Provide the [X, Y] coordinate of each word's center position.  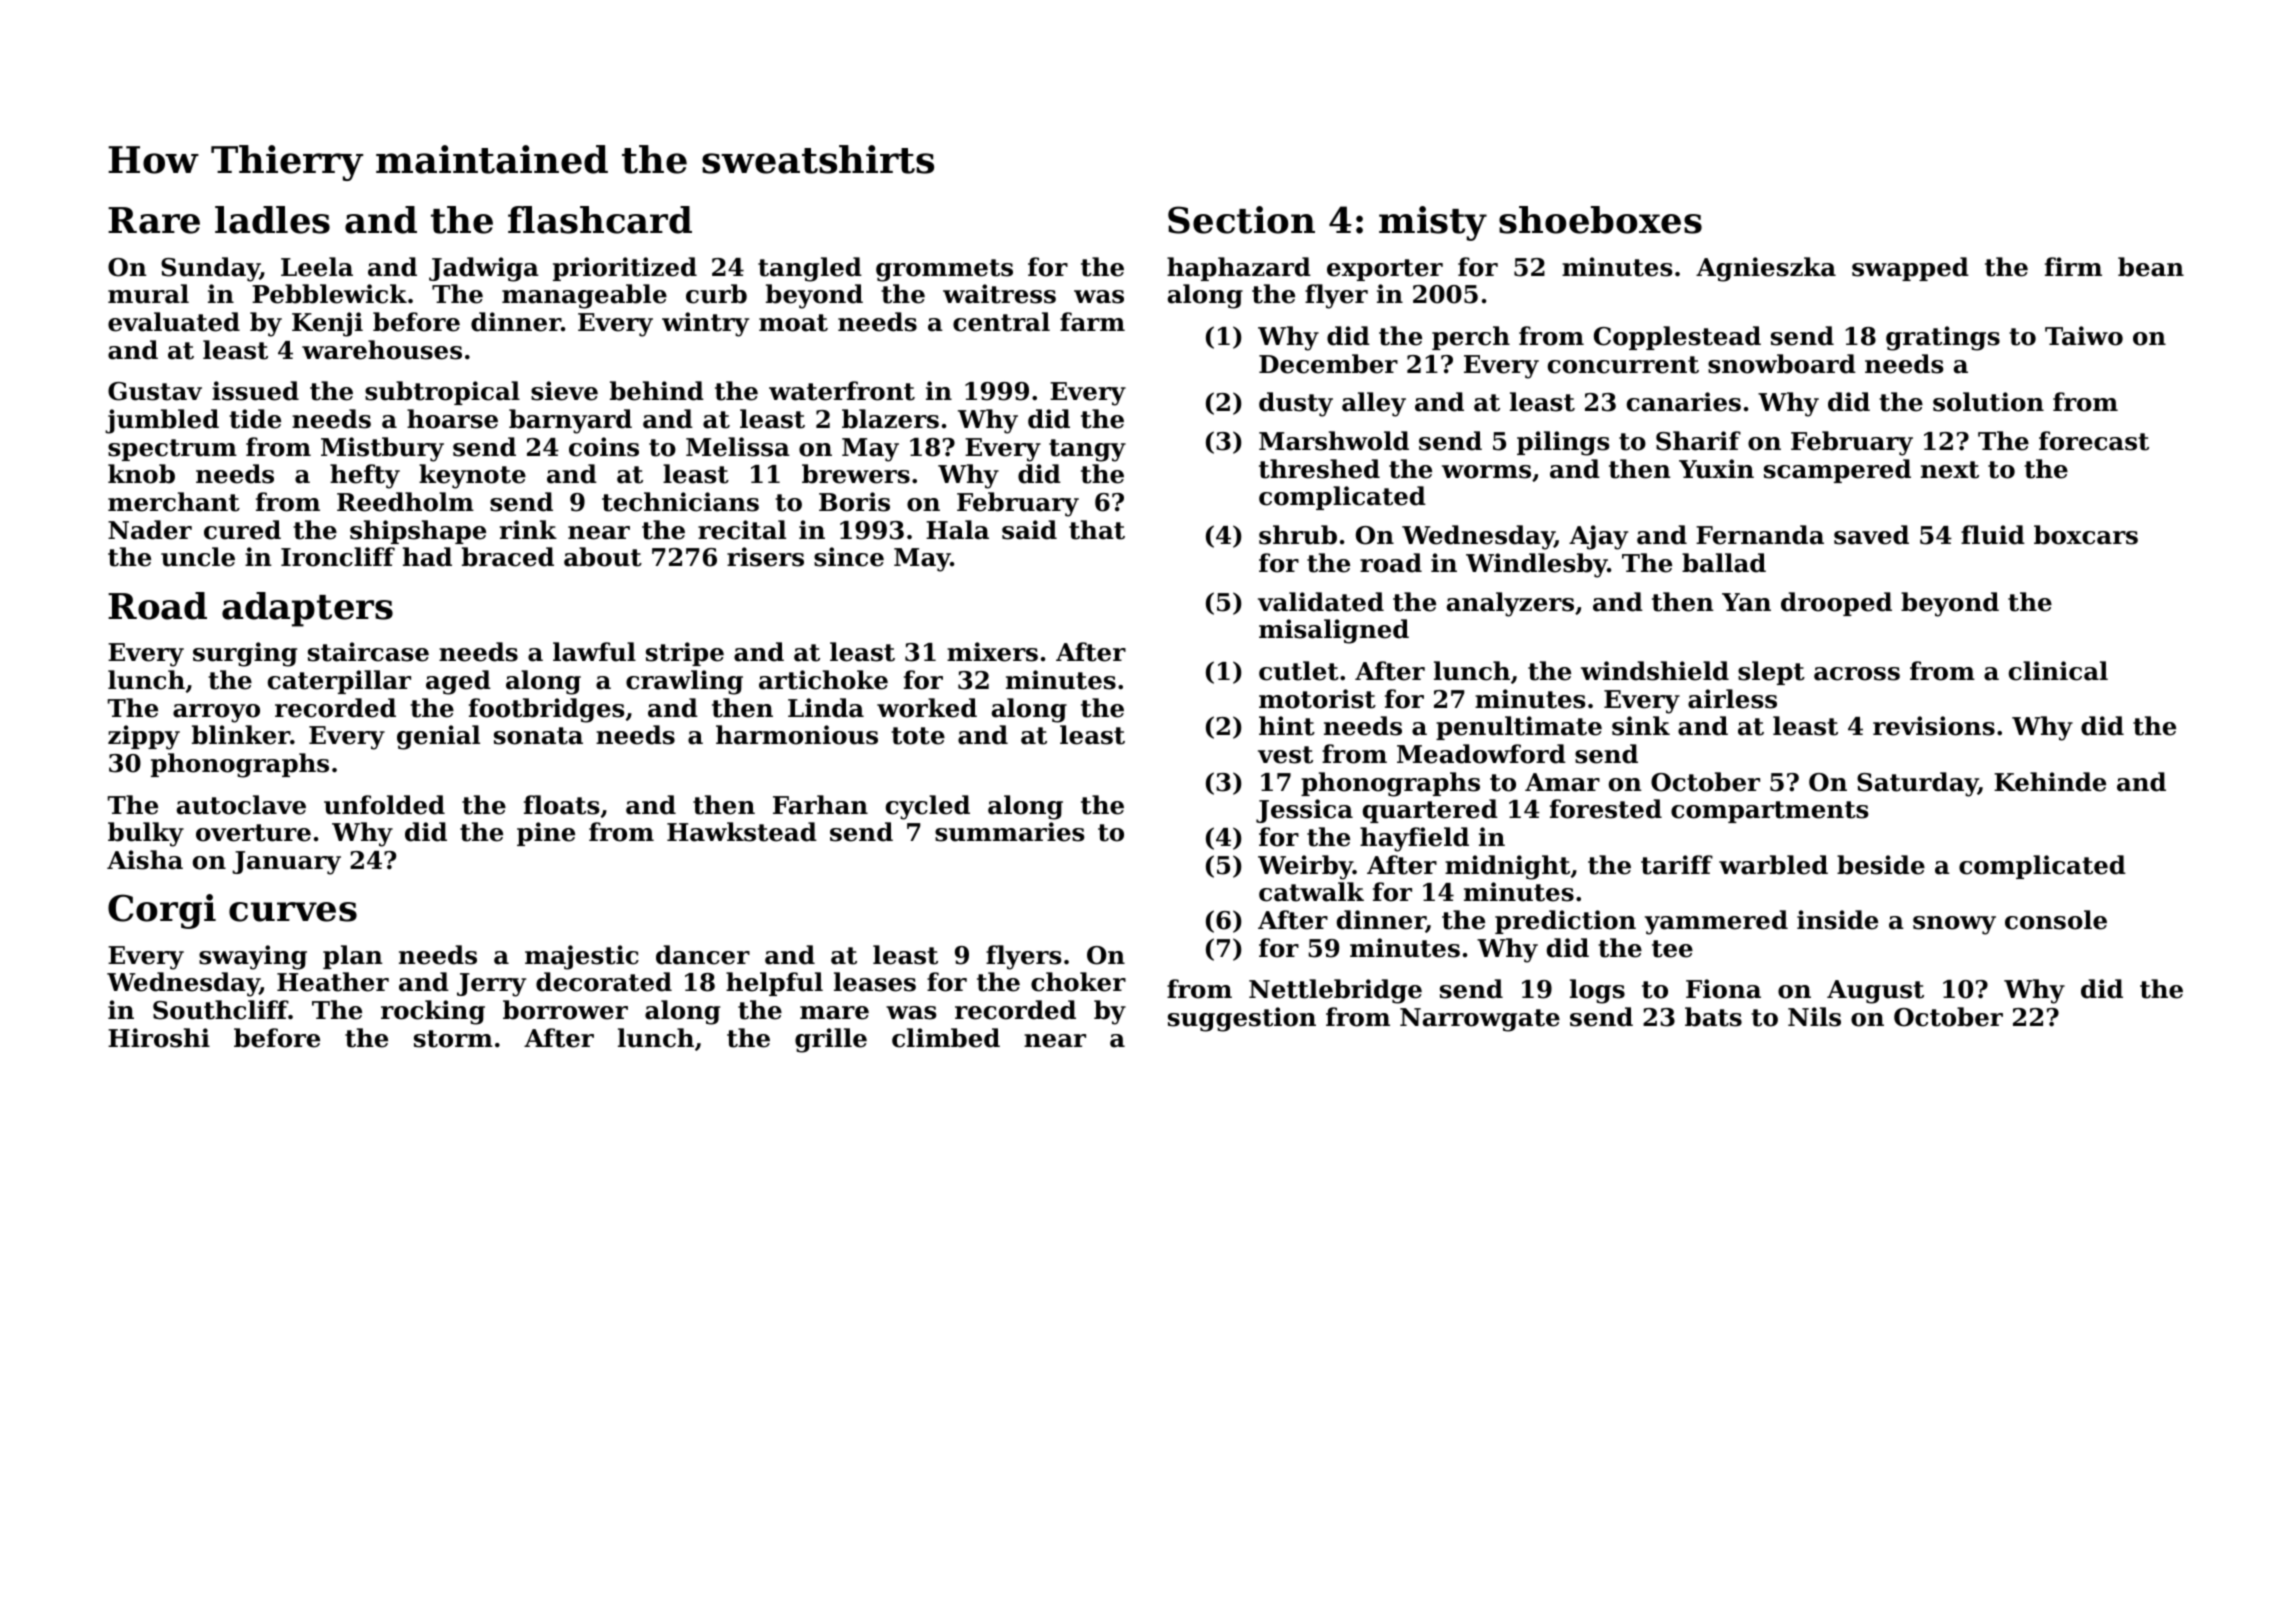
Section [1241, 220]
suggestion [1242, 1019]
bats [1713, 1017]
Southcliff [220, 1010]
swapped [1910, 269]
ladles [272, 220]
